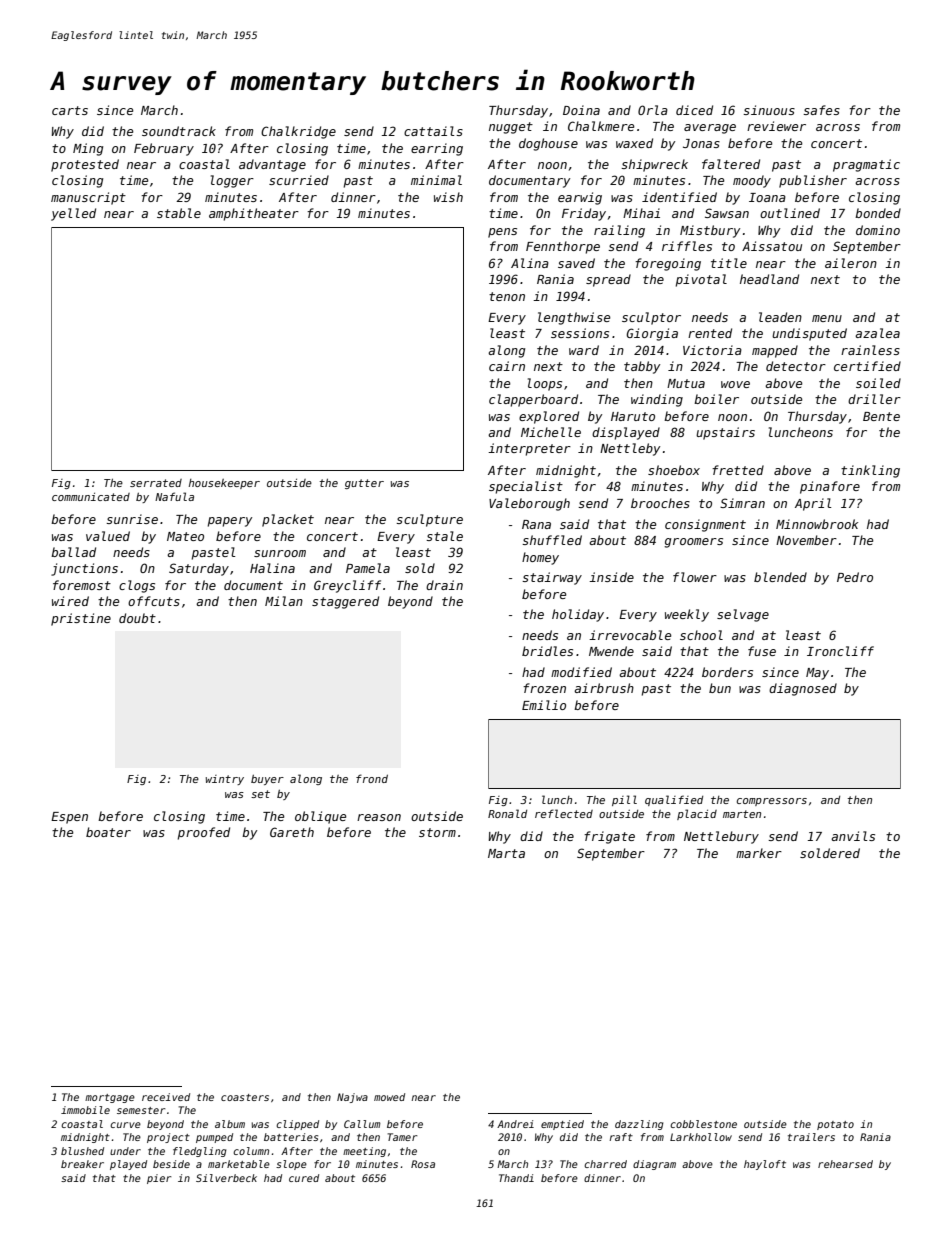 The height and width of the page is (1233, 952). What do you see at coordinates (225, 780) in the page?
I see `wintry` at bounding box center [225, 780].
